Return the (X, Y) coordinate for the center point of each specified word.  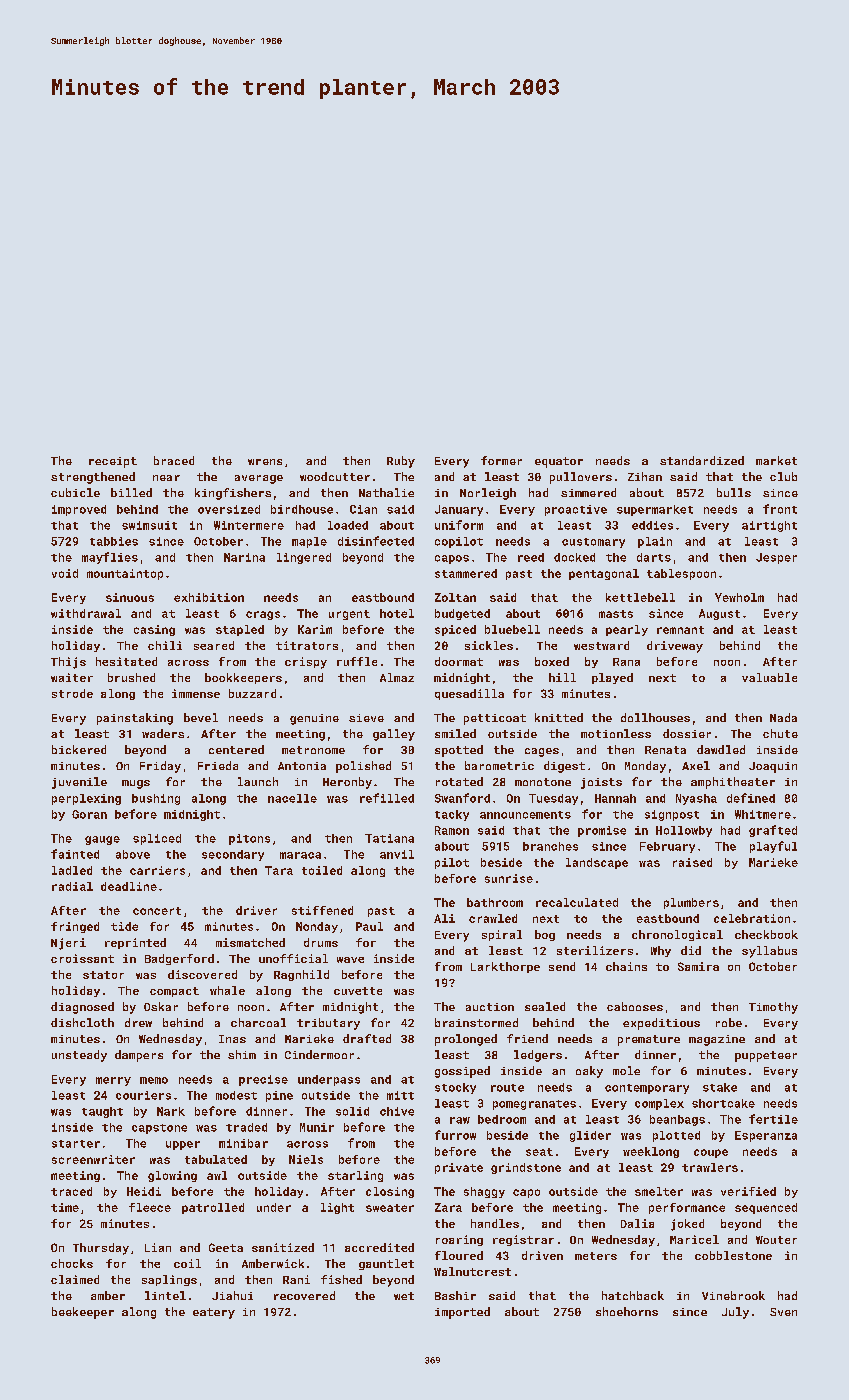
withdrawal (86, 613)
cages (542, 752)
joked (687, 1225)
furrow (455, 1135)
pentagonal (604, 574)
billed (131, 492)
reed (531, 557)
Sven (783, 1312)
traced (71, 1191)
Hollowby (684, 831)
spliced (157, 839)
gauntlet (386, 1264)
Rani (296, 1279)
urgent (349, 615)
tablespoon (681, 574)
